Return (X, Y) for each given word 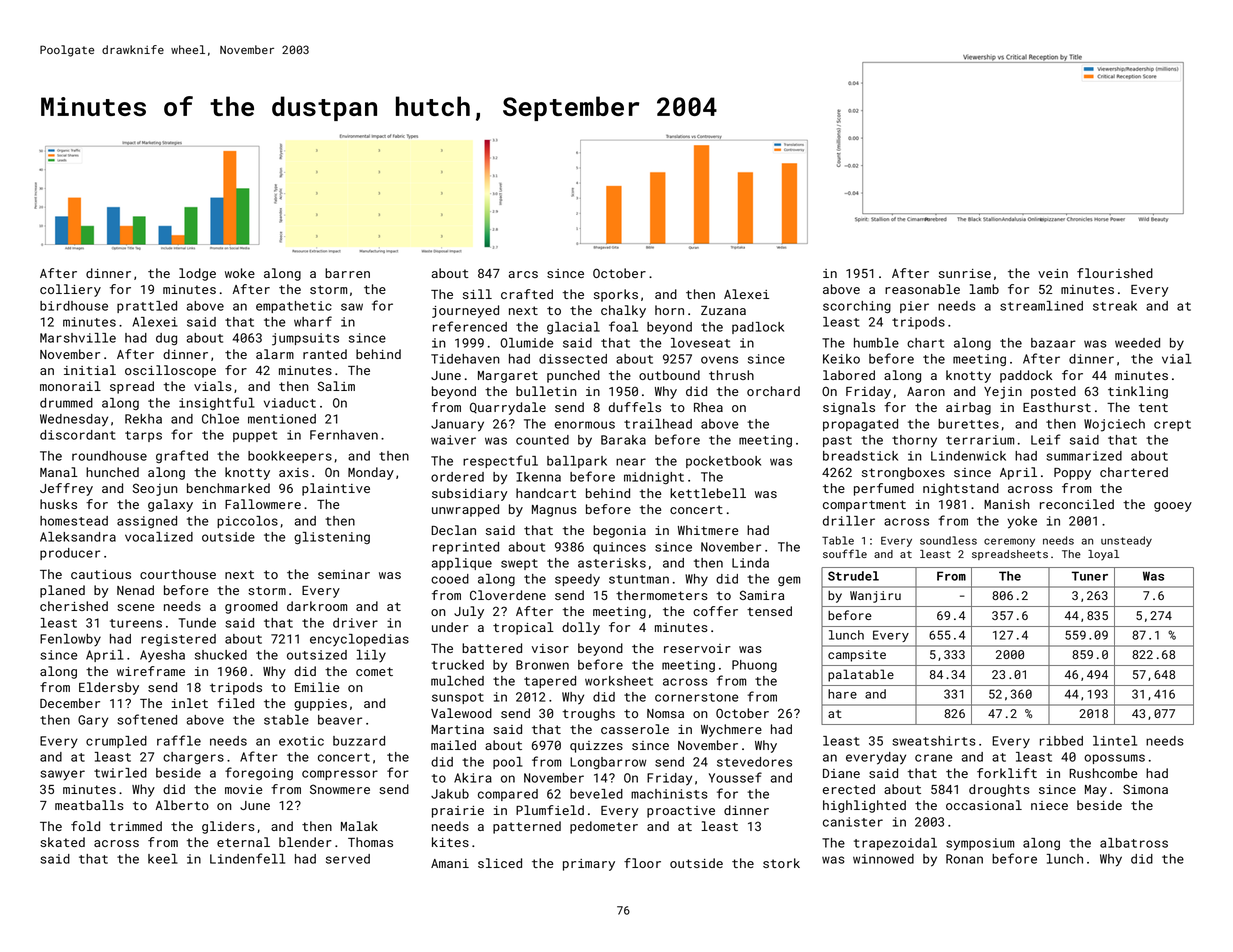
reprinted (466, 548)
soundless (948, 540)
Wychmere (731, 730)
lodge (197, 274)
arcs (523, 274)
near (631, 462)
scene (135, 607)
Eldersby (109, 688)
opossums (1114, 759)
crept (1172, 425)
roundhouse (109, 456)
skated (62, 842)
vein (1053, 273)
